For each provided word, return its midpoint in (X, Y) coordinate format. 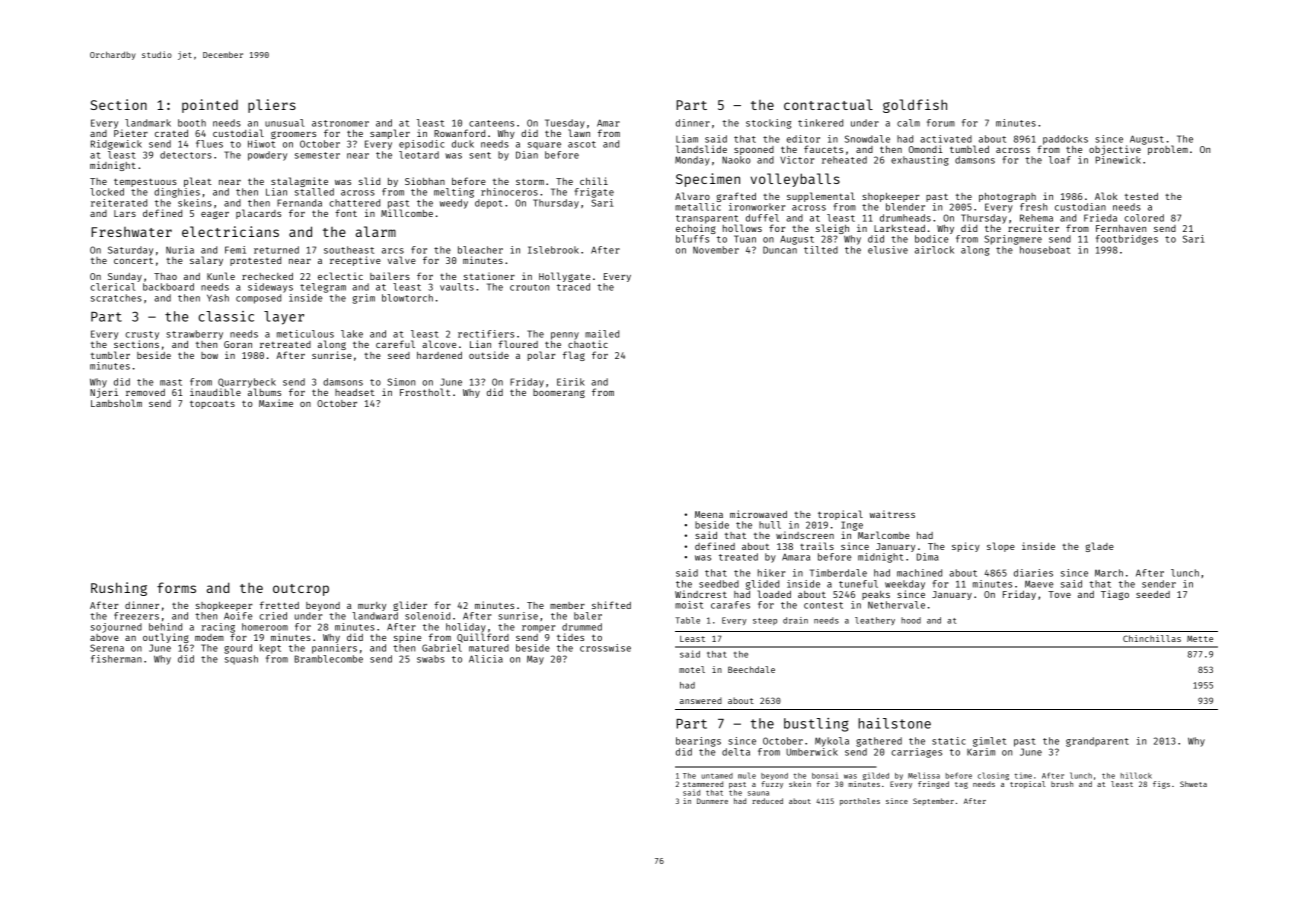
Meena (709, 514)
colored (1144, 218)
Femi (235, 250)
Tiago (1115, 595)
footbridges (1127, 240)
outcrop (301, 590)
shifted (611, 605)
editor (803, 139)
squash (241, 660)
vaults (457, 287)
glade (1100, 547)
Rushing (119, 589)
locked (107, 192)
